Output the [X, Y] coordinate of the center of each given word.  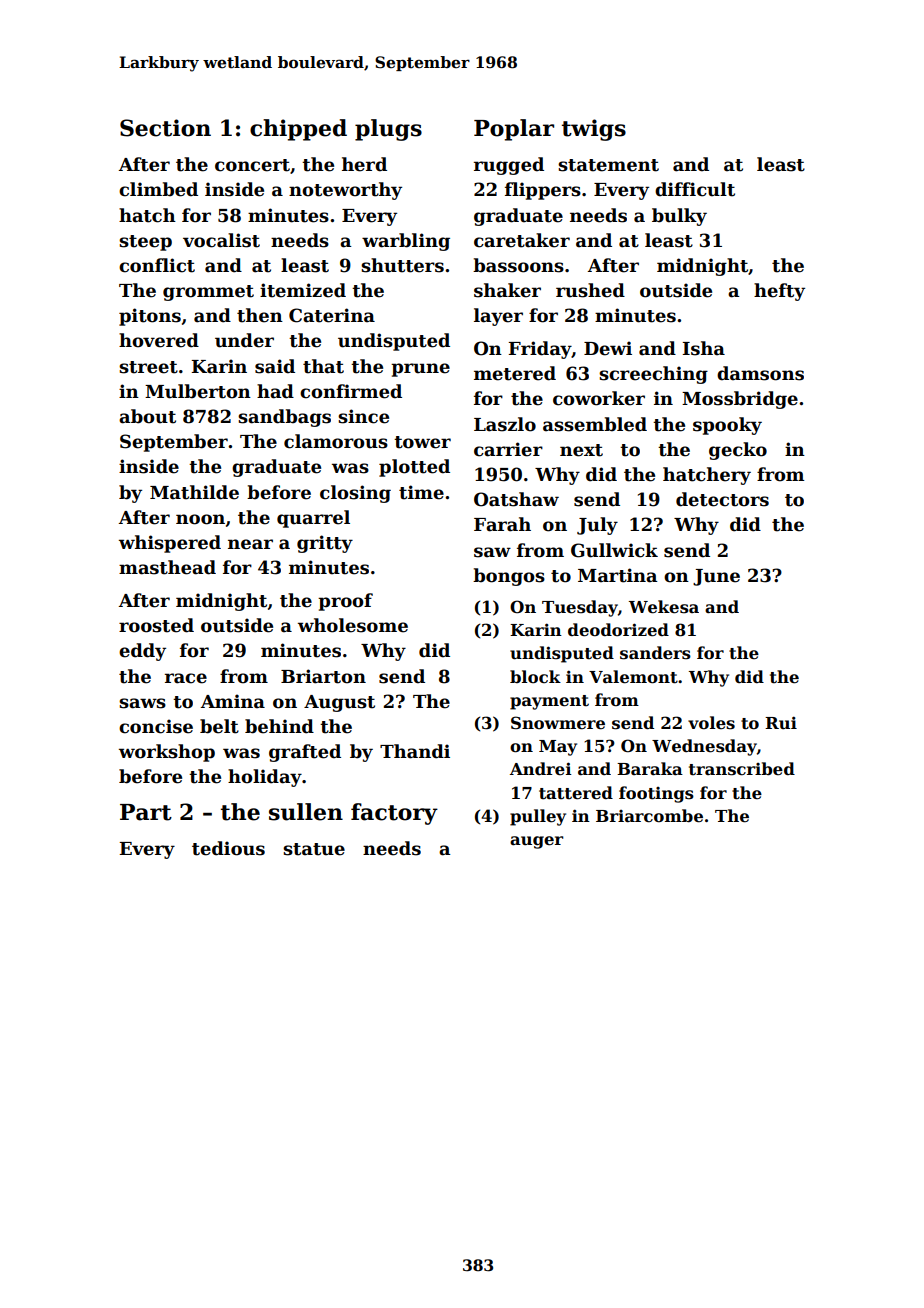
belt [219, 726]
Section [165, 128]
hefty [779, 292]
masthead [167, 567]
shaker [507, 290]
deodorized [618, 630]
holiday [265, 778]
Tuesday [580, 608]
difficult [695, 189]
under [244, 340]
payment [549, 702]
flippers [543, 191]
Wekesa [664, 607]
